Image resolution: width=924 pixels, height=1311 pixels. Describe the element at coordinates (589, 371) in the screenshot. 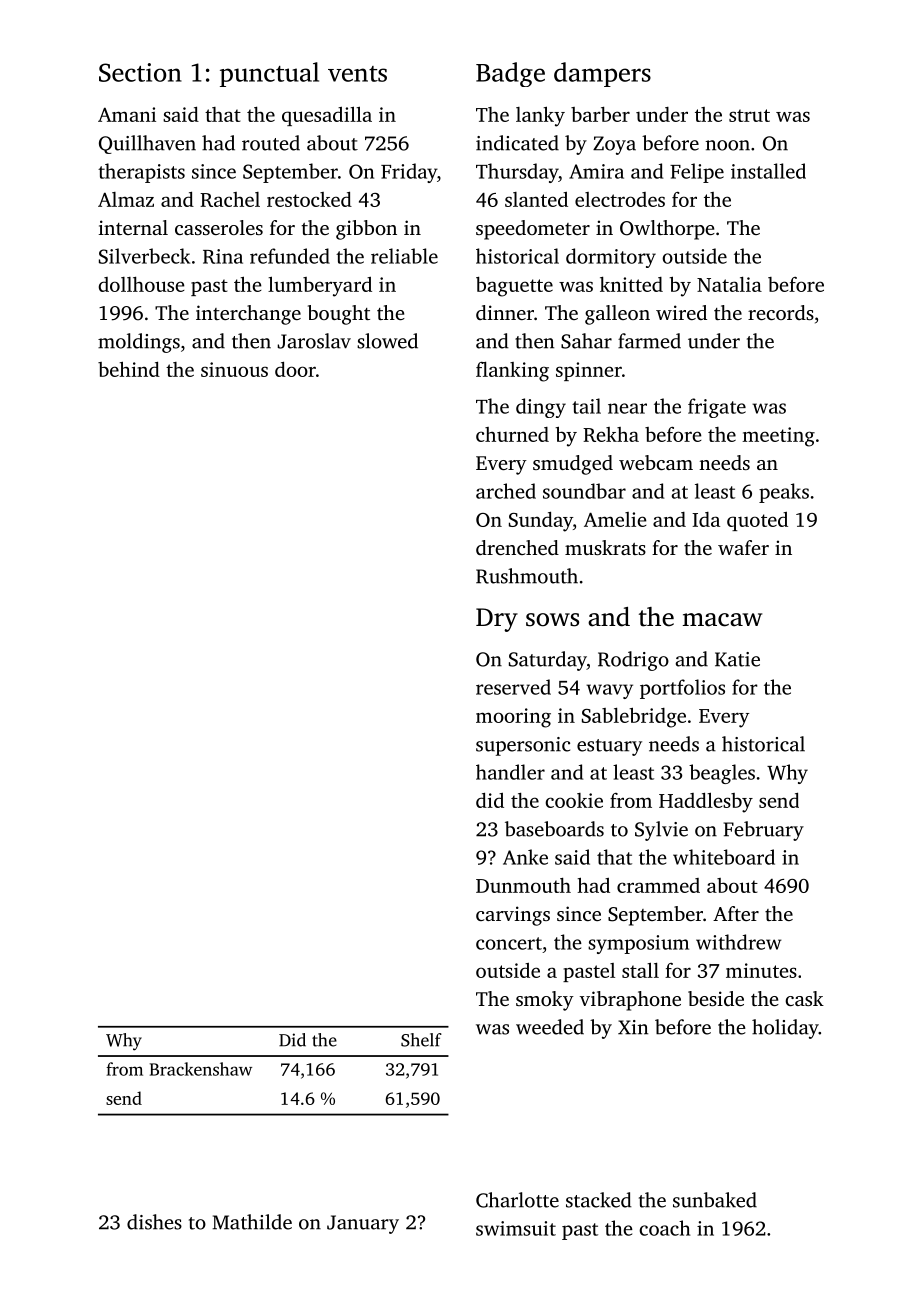

I see `spinner` at that location.
